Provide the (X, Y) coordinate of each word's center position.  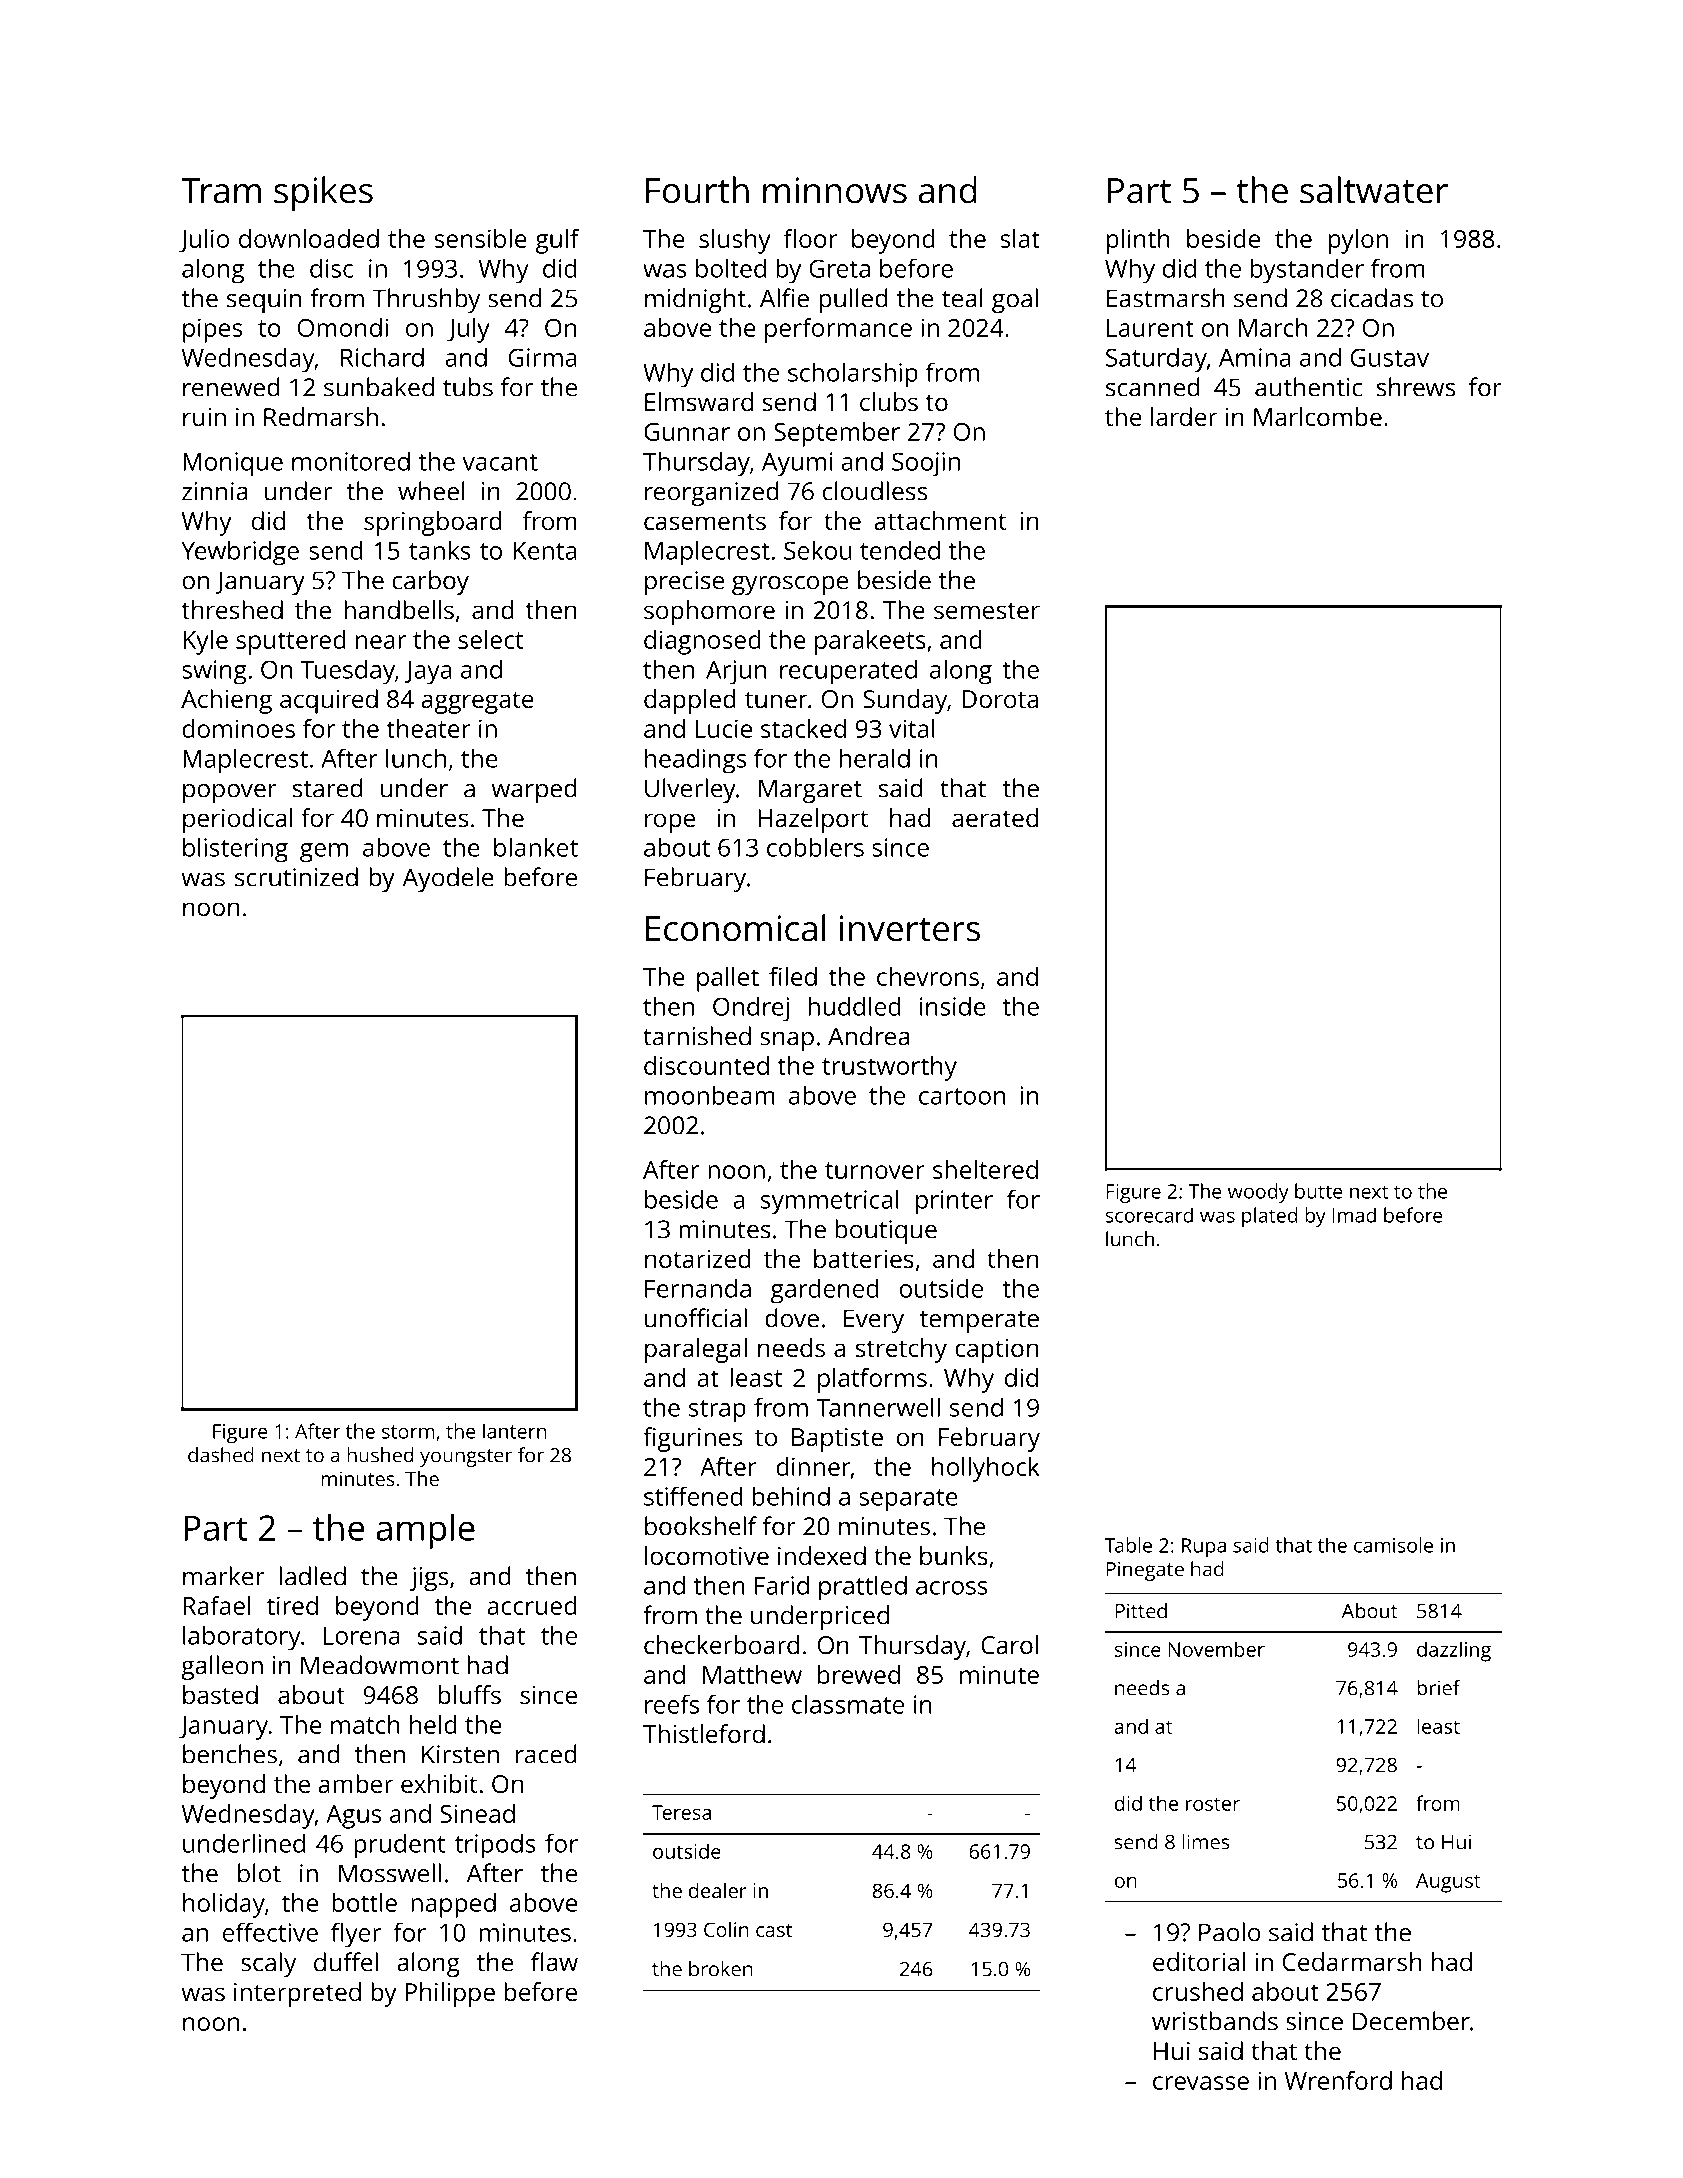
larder (1184, 416)
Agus (353, 1817)
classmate (848, 1704)
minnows (835, 190)
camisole (1393, 1545)
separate (908, 1500)
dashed (221, 1455)
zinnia (214, 491)
